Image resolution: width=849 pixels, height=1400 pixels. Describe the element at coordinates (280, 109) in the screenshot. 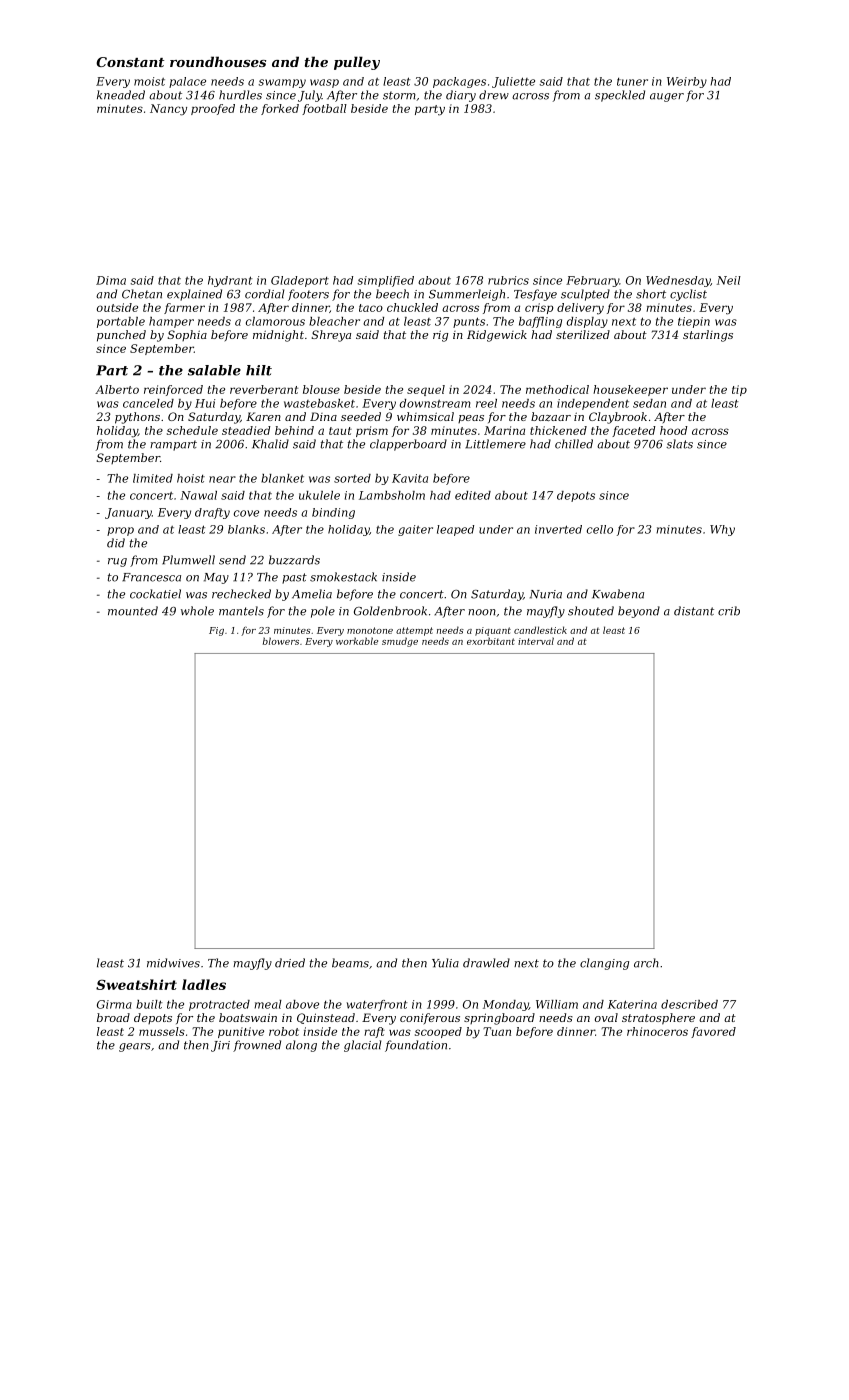

I see `forked` at that location.
